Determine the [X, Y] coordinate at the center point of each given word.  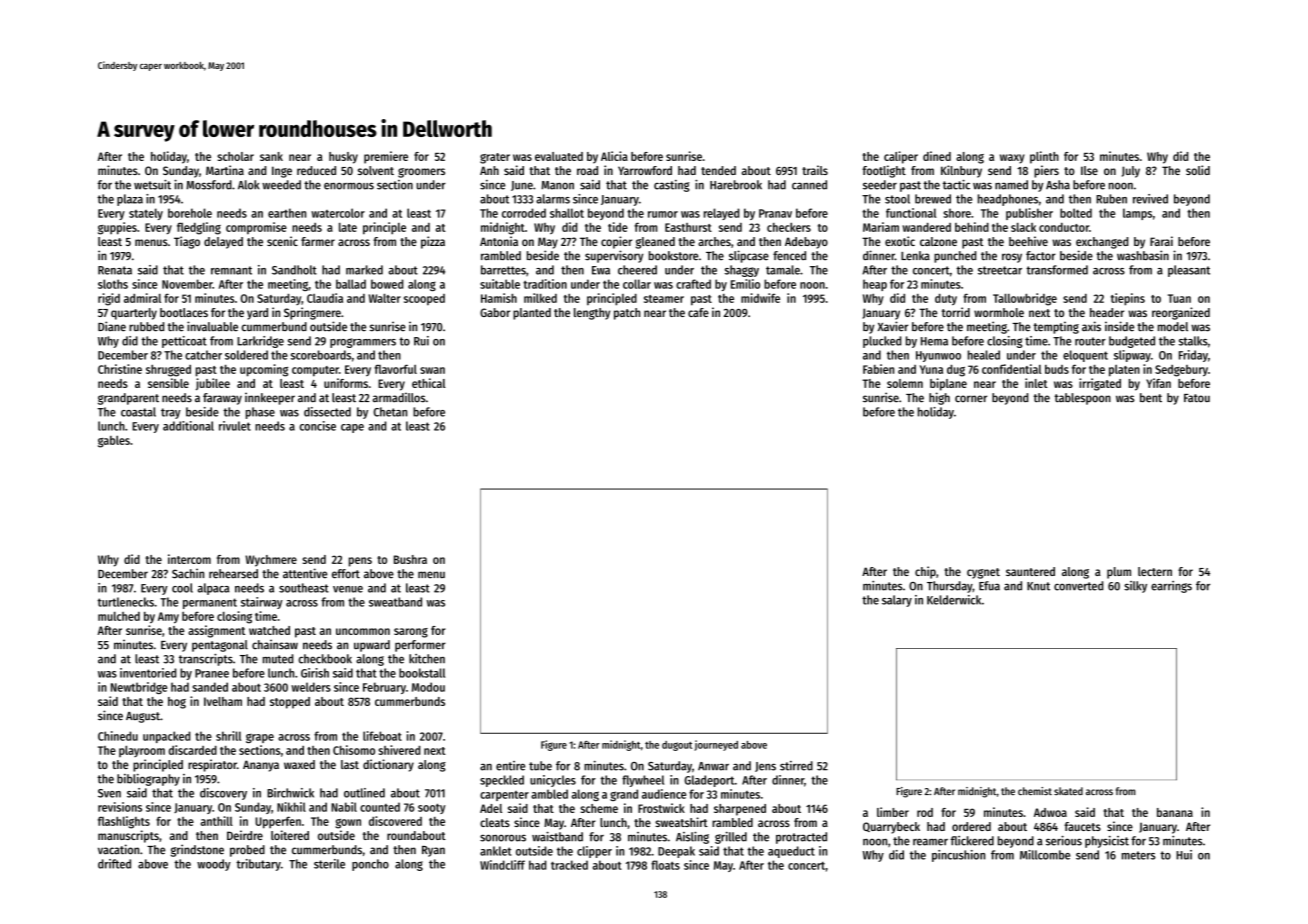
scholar [235, 156]
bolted [1076, 213]
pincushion [958, 856]
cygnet [983, 573]
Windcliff [502, 865]
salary [897, 601]
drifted [114, 864]
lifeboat [382, 736]
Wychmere [271, 561]
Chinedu [118, 736]
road [587, 170]
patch [627, 314]
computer [315, 371]
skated [1068, 791]
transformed [1057, 270]
